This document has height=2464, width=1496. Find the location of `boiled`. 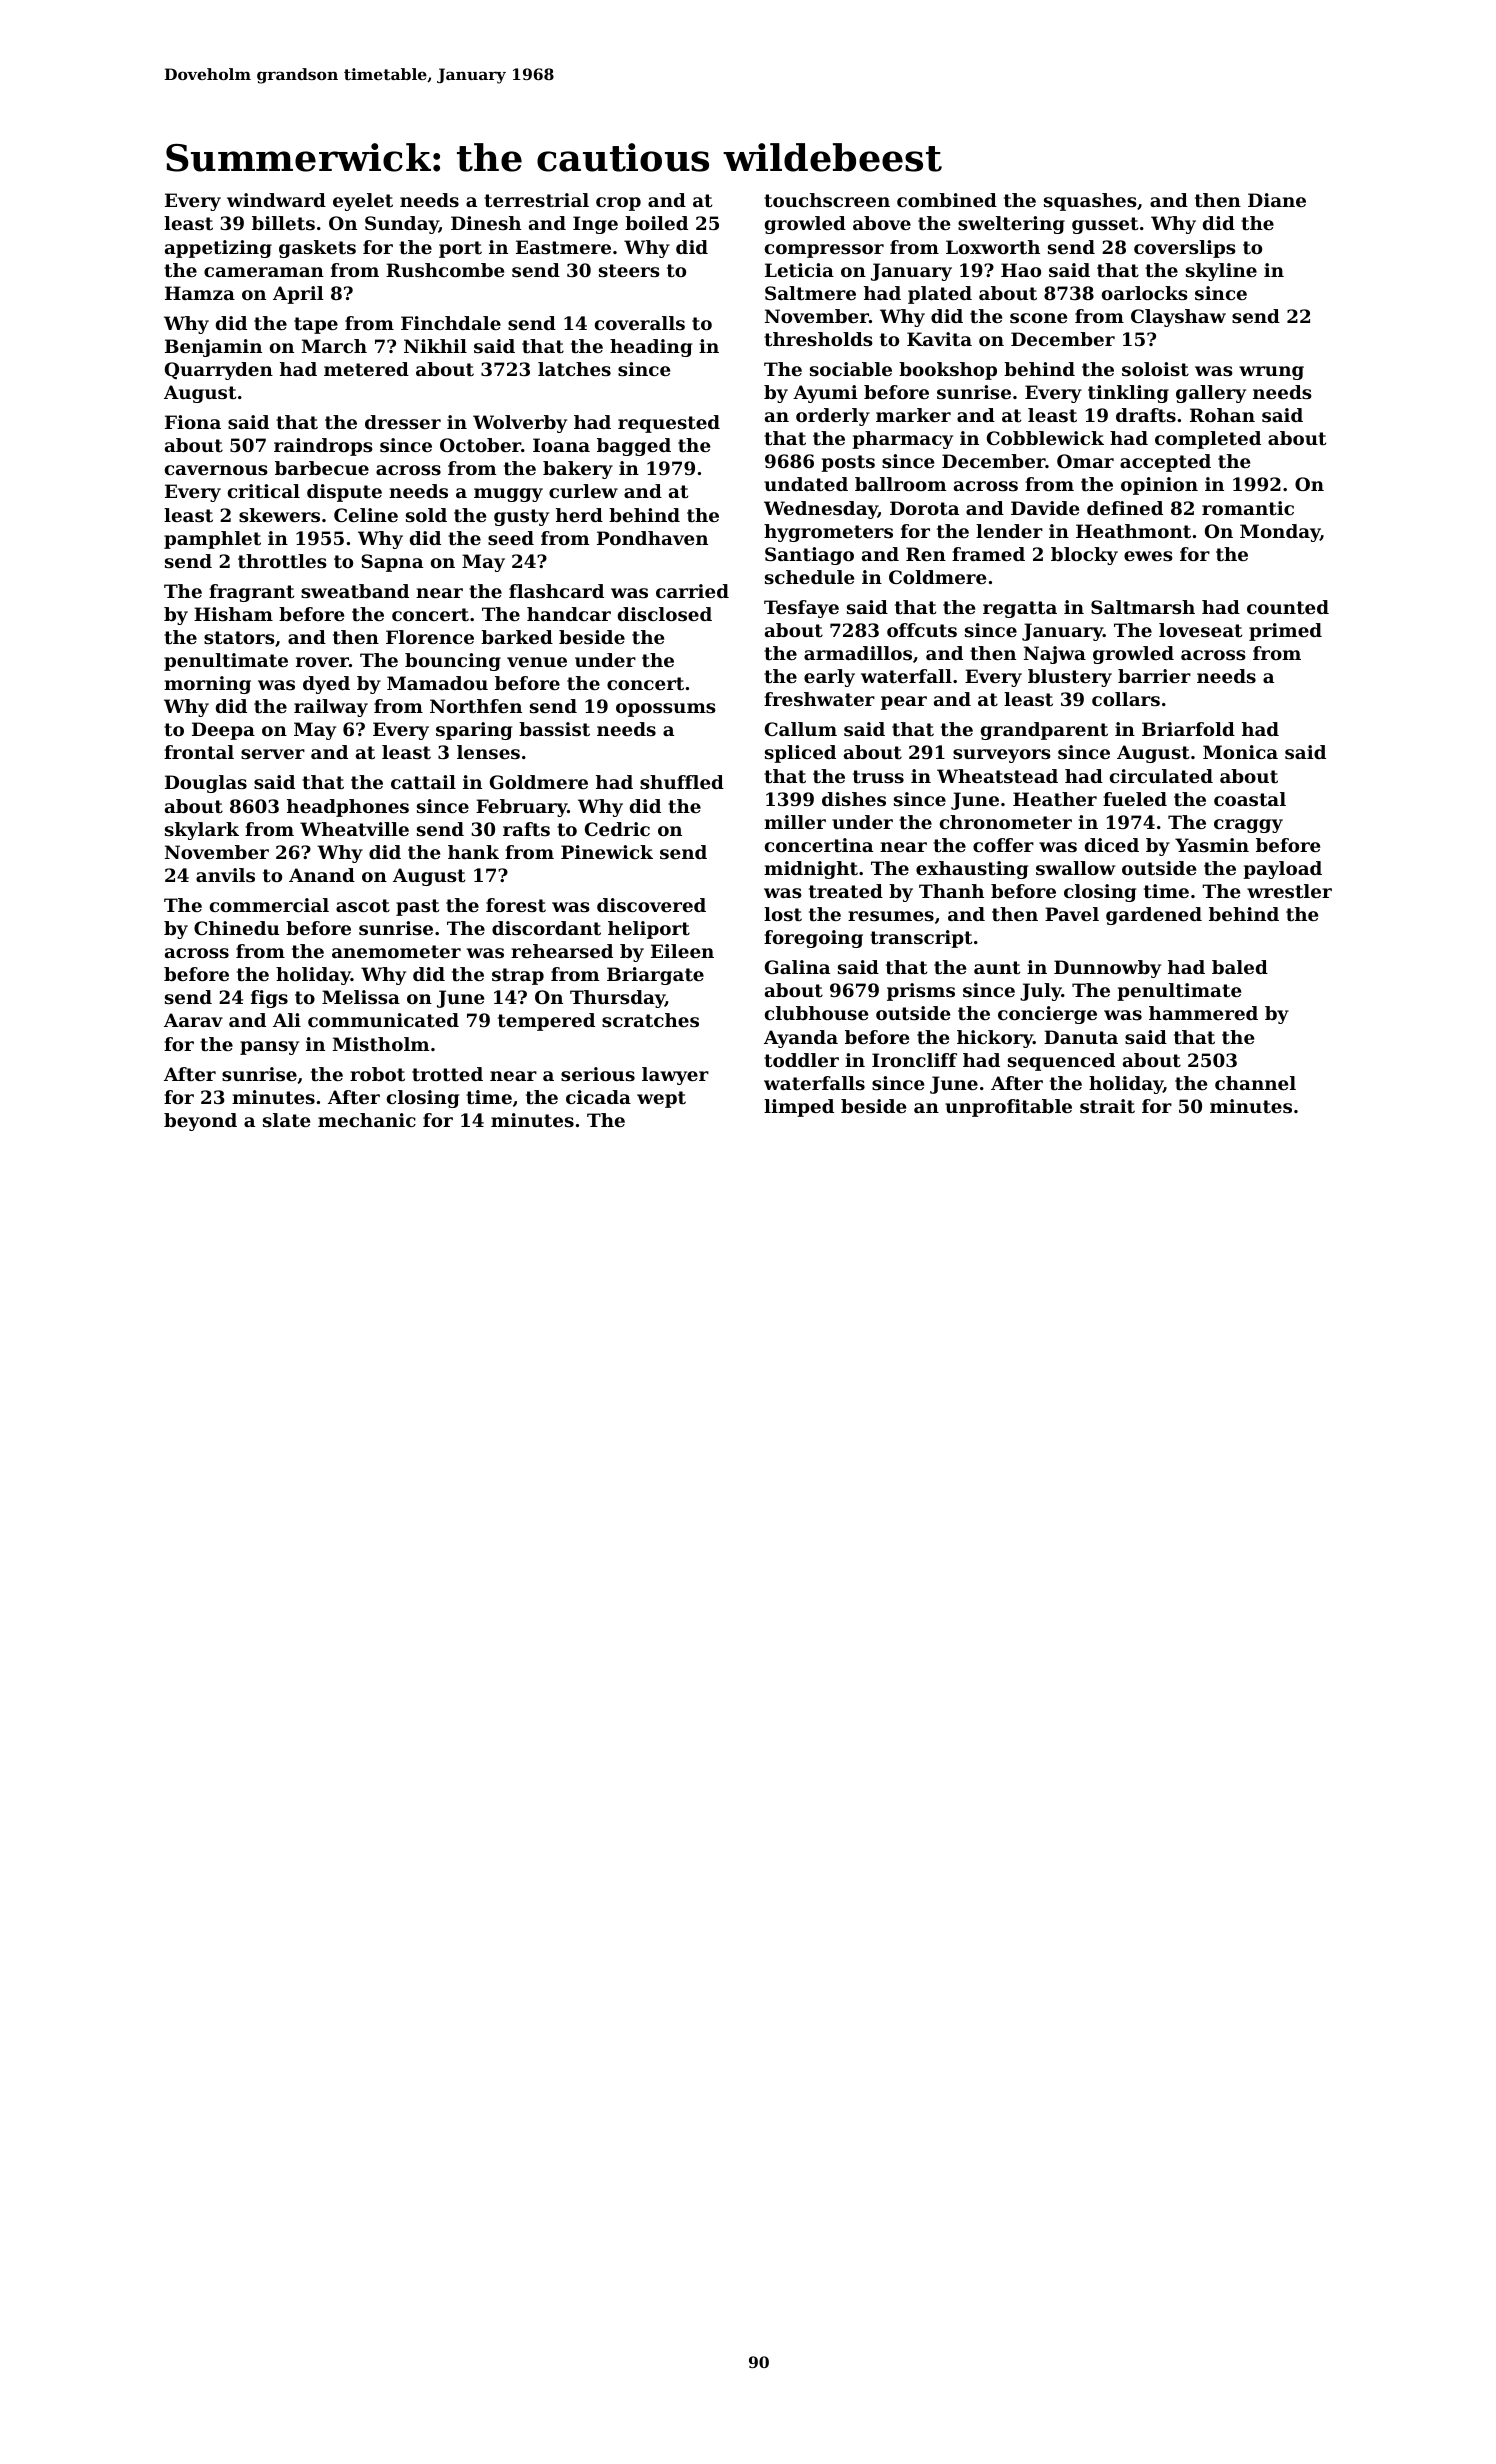

boiled is located at coordinates (656, 223).
